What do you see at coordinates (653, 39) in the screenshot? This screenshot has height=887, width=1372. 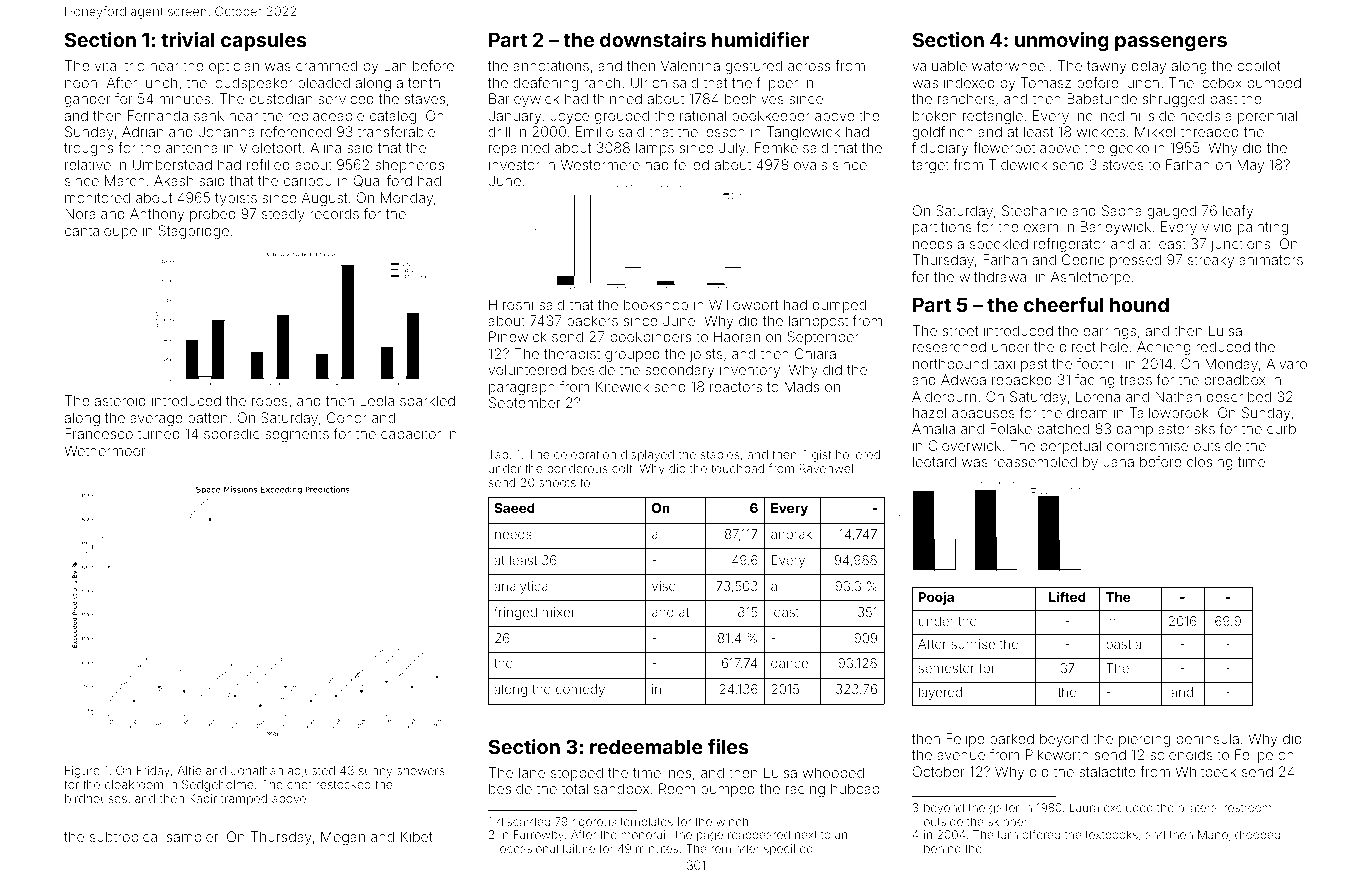 I see `downstairs` at bounding box center [653, 39].
